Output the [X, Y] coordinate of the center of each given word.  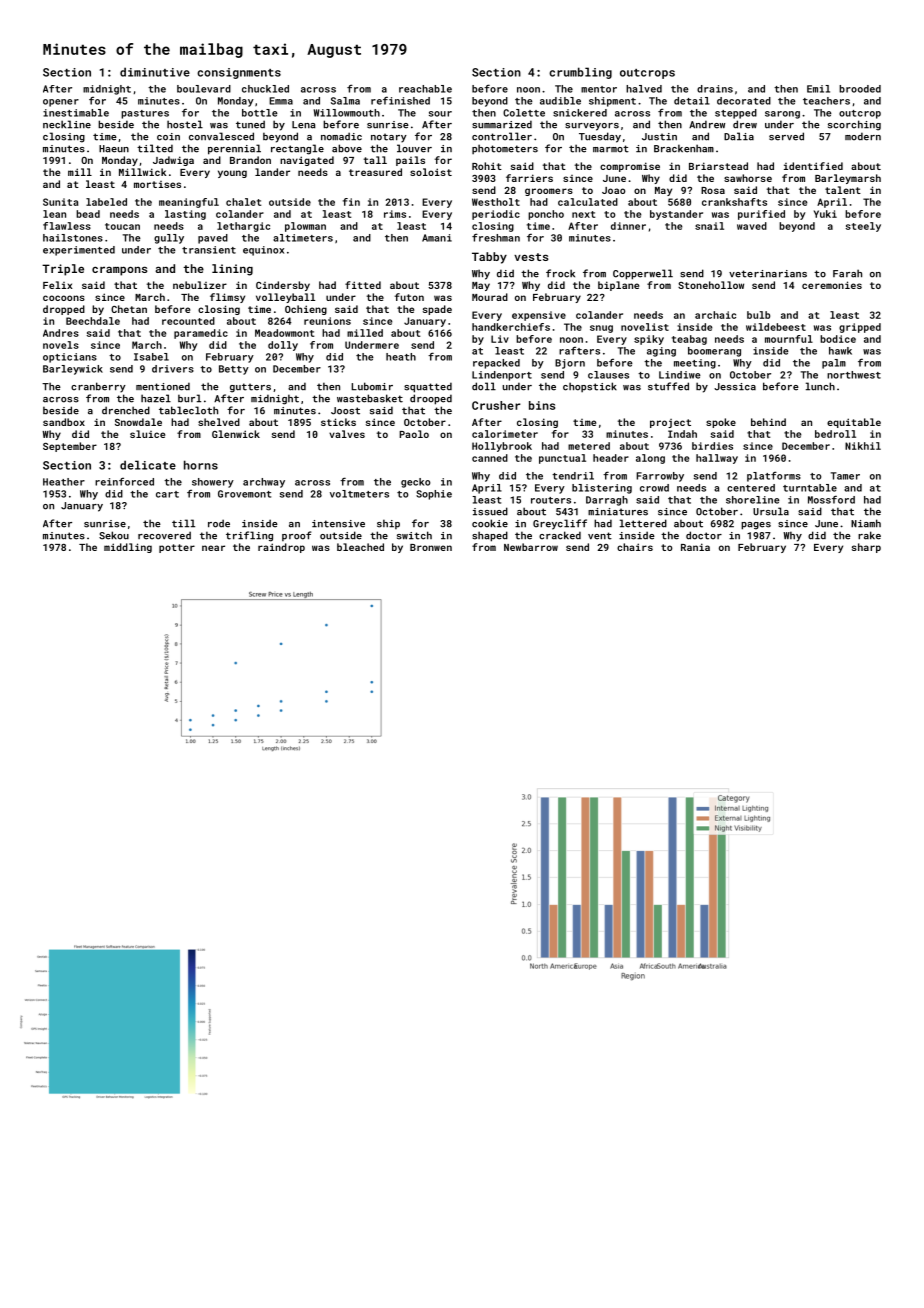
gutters [250, 388]
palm [834, 364]
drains [715, 89]
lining [232, 270]
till [183, 523]
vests [531, 257]
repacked [496, 364]
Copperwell [643, 274]
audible [560, 101]
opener [61, 103]
